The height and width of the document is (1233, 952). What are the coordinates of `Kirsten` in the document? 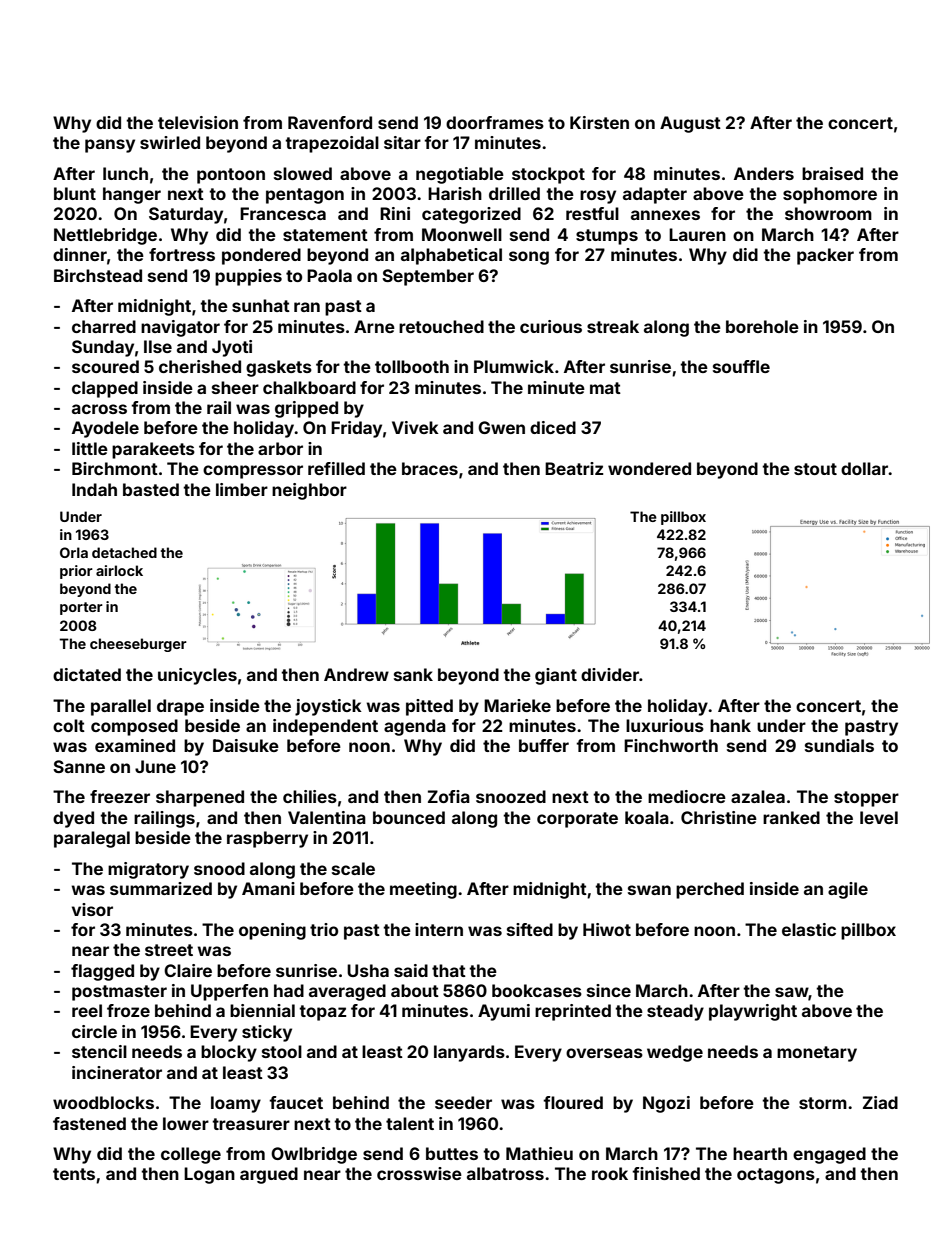 It's located at (599, 122).
